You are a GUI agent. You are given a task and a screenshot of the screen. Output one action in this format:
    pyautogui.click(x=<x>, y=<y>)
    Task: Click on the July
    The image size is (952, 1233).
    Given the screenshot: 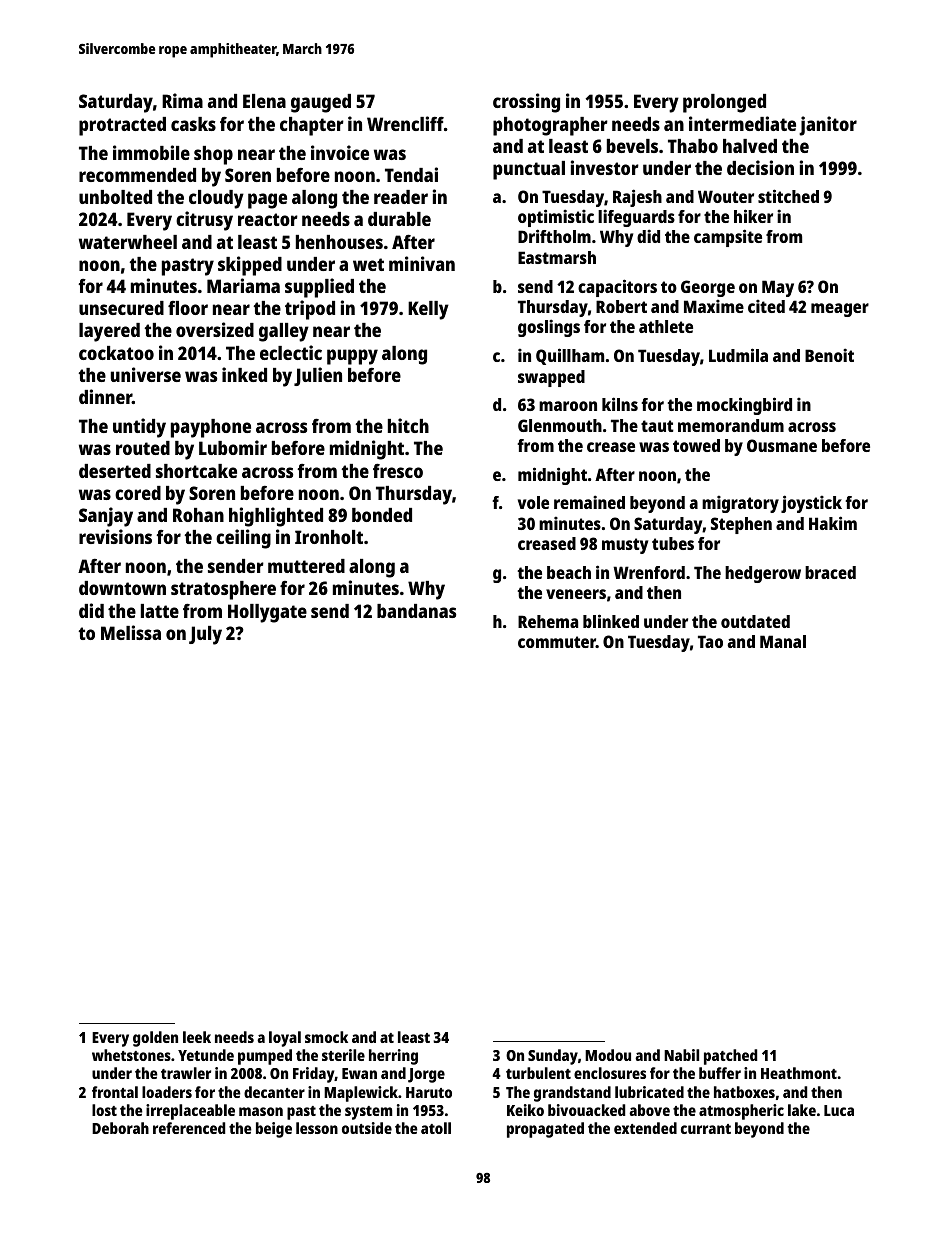 What is the action you would take?
    pyautogui.click(x=205, y=635)
